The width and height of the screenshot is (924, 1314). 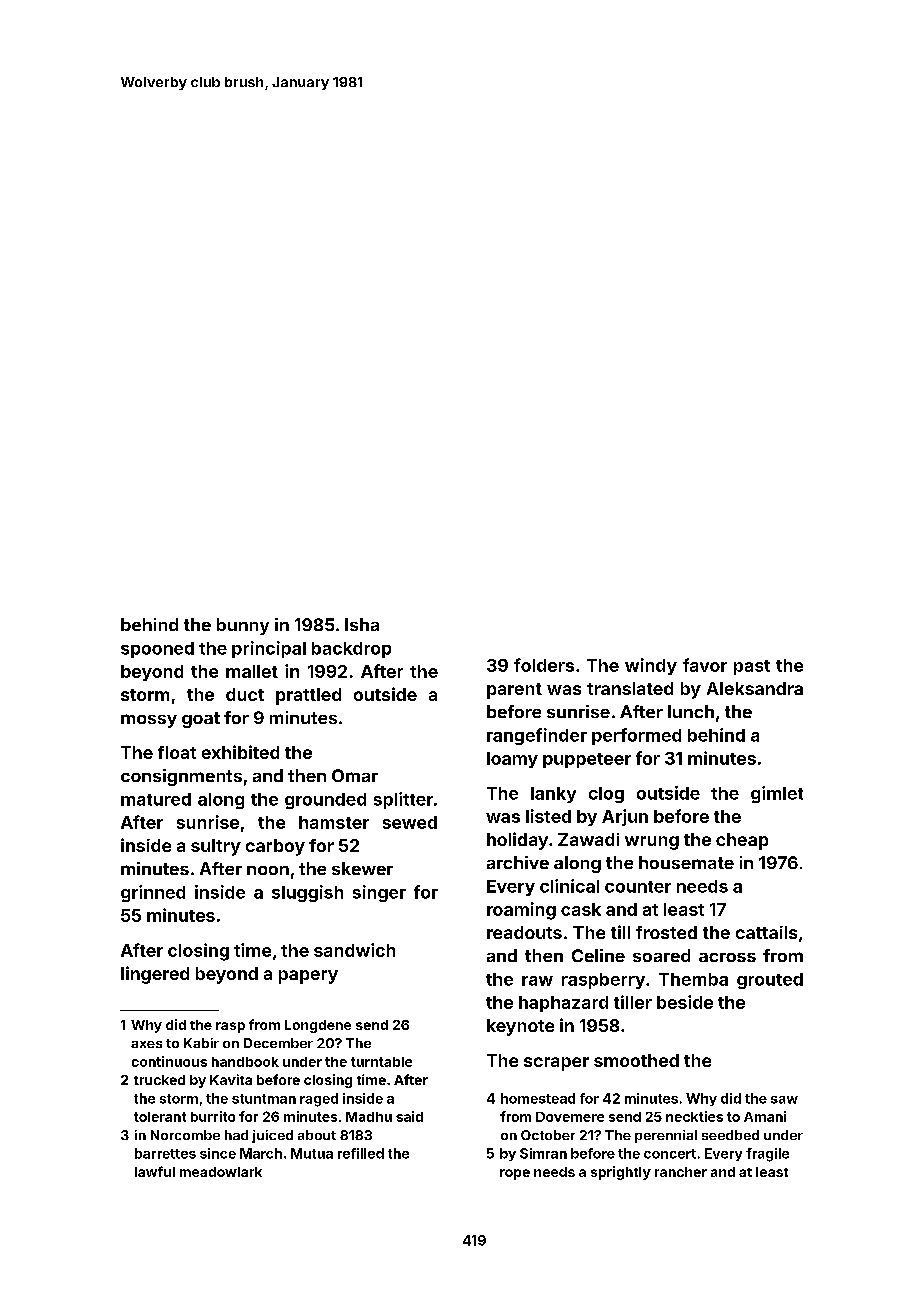 I want to click on matured, so click(x=156, y=799).
